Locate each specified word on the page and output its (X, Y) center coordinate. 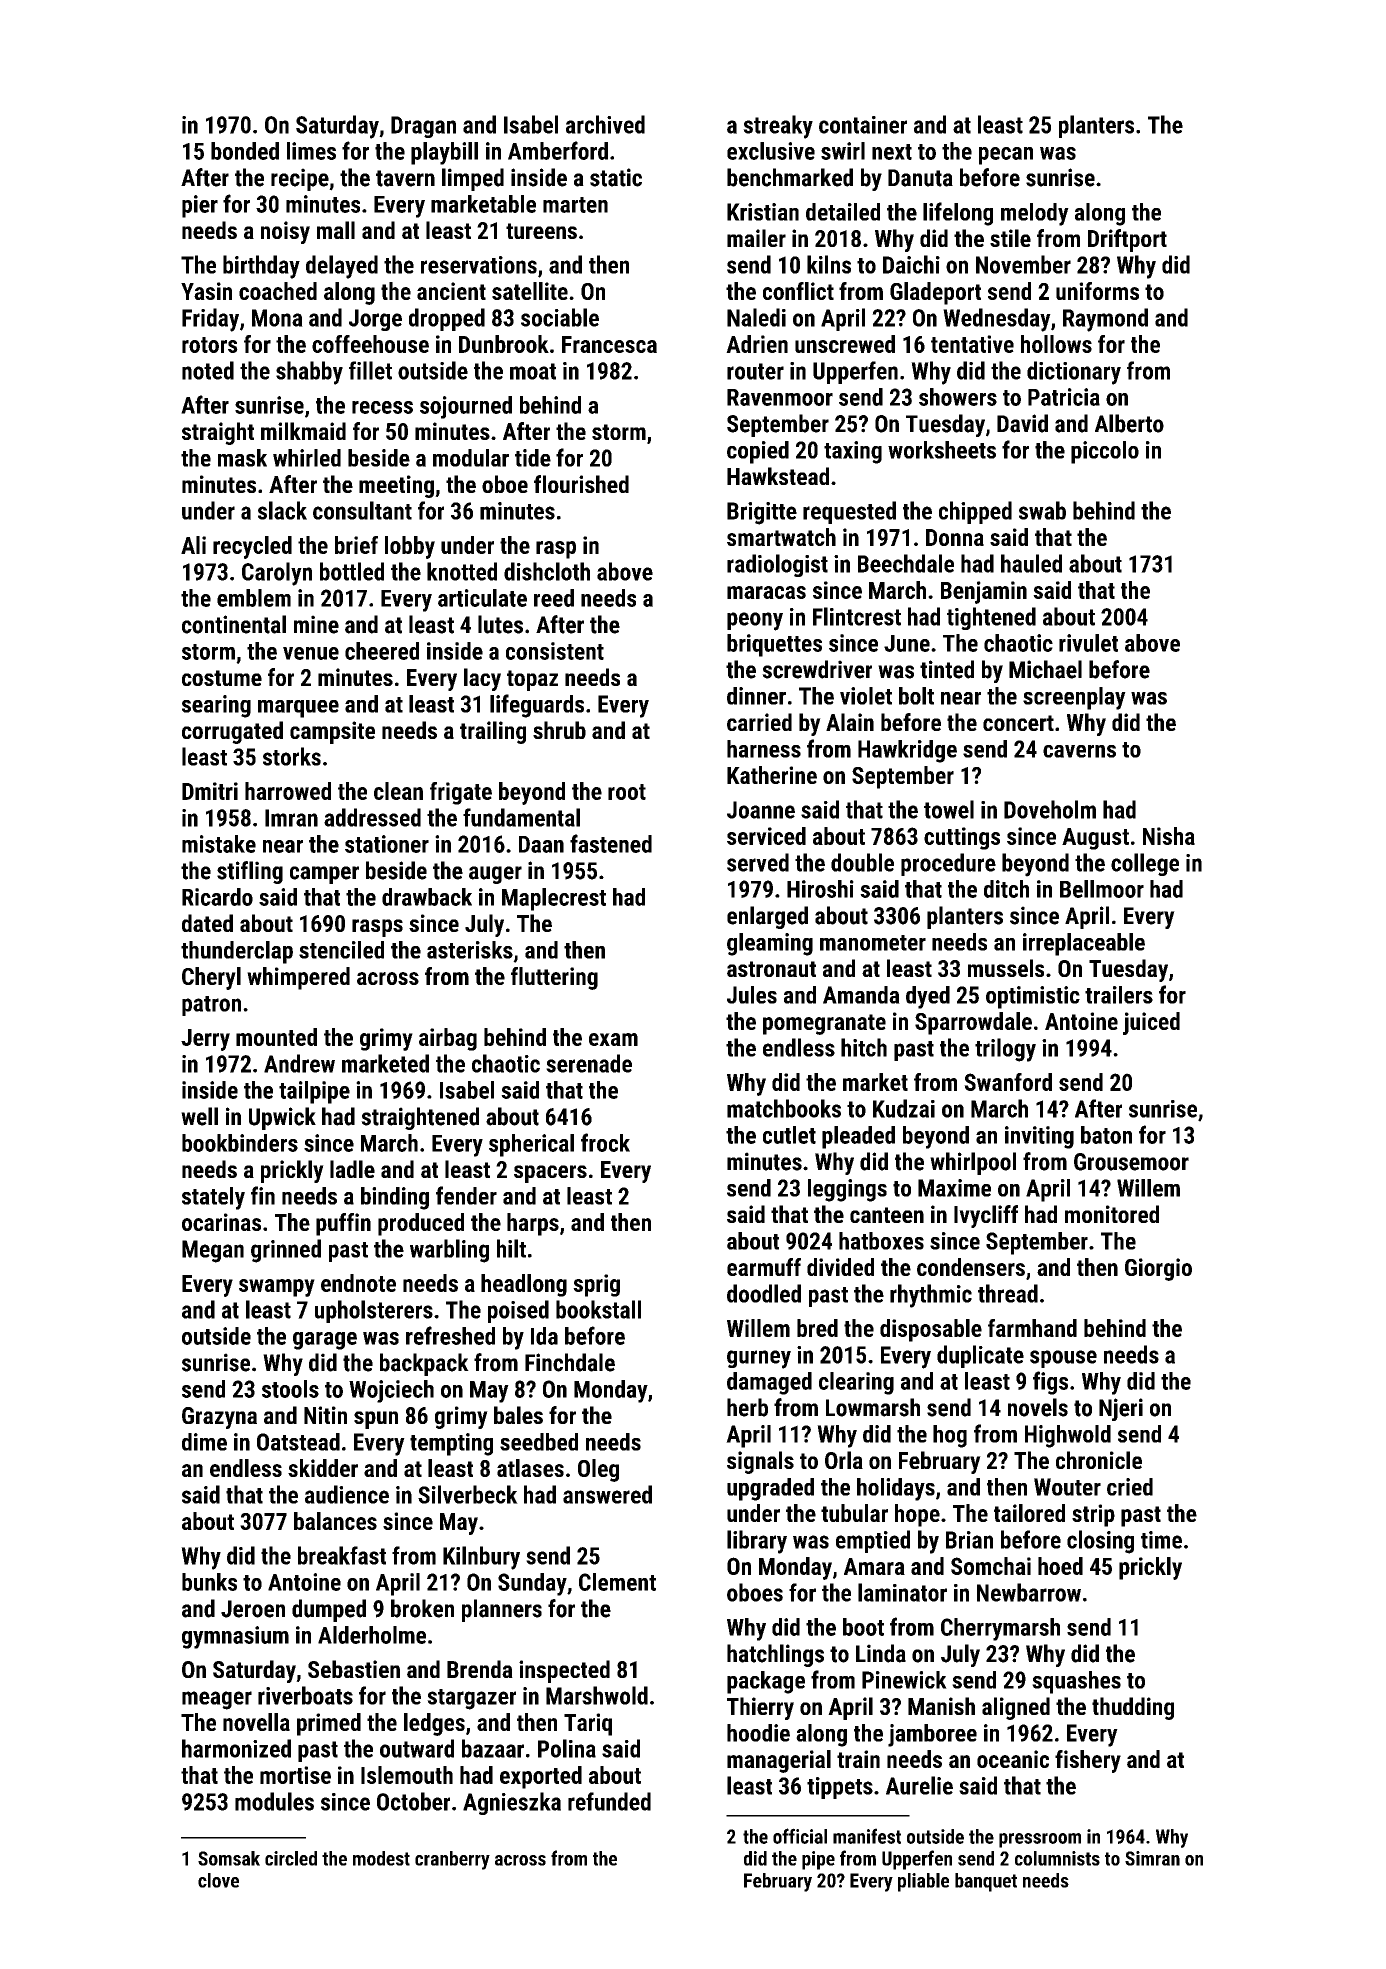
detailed (843, 212)
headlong (524, 1285)
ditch (1006, 889)
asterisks (470, 950)
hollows (1056, 344)
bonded (245, 151)
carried (759, 722)
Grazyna (219, 1418)
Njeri (1121, 1409)
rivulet (1088, 643)
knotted (462, 571)
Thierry (760, 1708)
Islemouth (407, 1775)
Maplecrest (554, 899)
